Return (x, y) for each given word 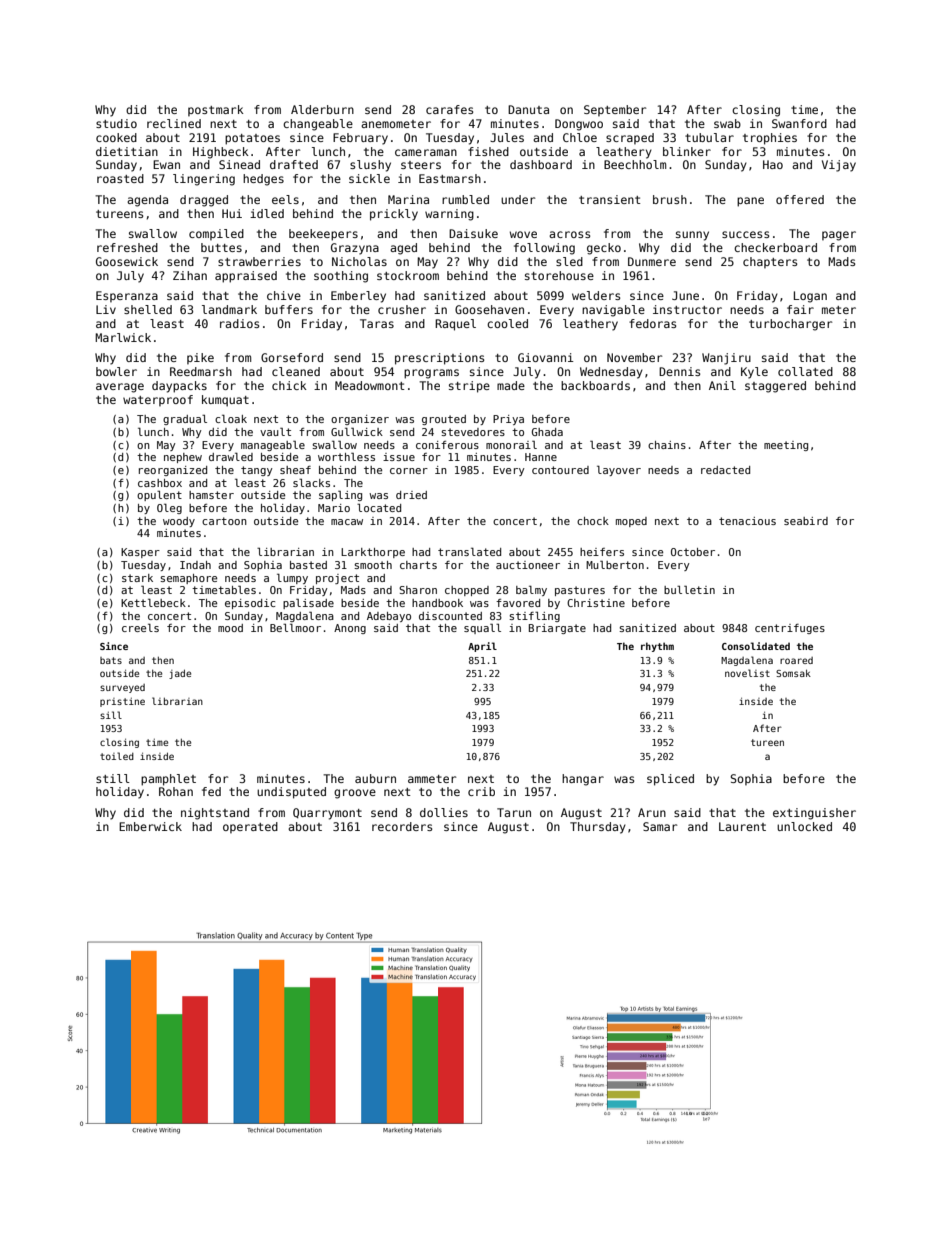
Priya (508, 420)
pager (839, 236)
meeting (786, 446)
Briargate (557, 629)
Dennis (679, 371)
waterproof (158, 400)
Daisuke (473, 233)
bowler (116, 371)
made (511, 385)
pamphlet (168, 780)
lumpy (292, 579)
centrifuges (790, 629)
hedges (263, 180)
